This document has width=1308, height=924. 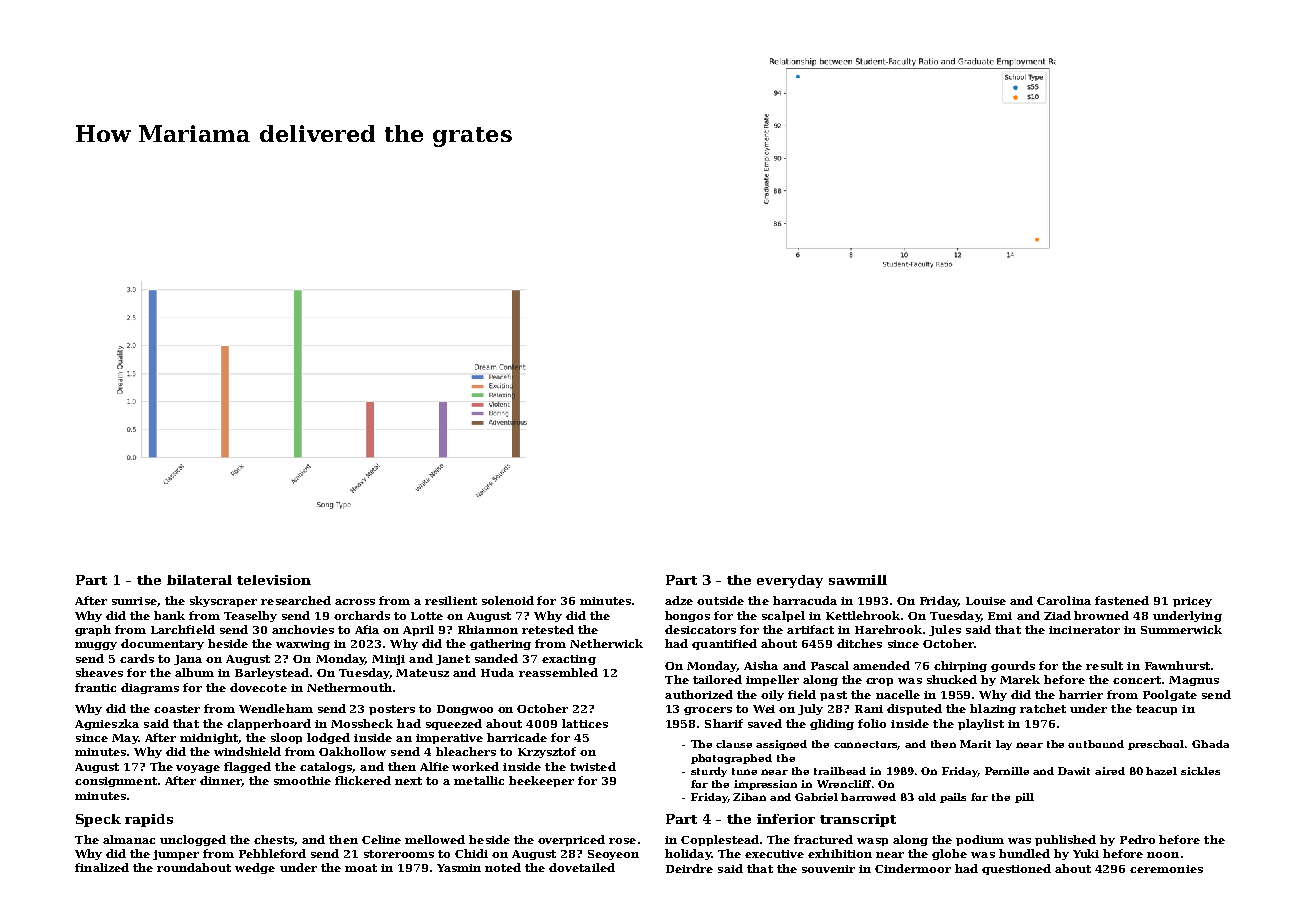 I want to click on Louise, so click(x=986, y=601).
